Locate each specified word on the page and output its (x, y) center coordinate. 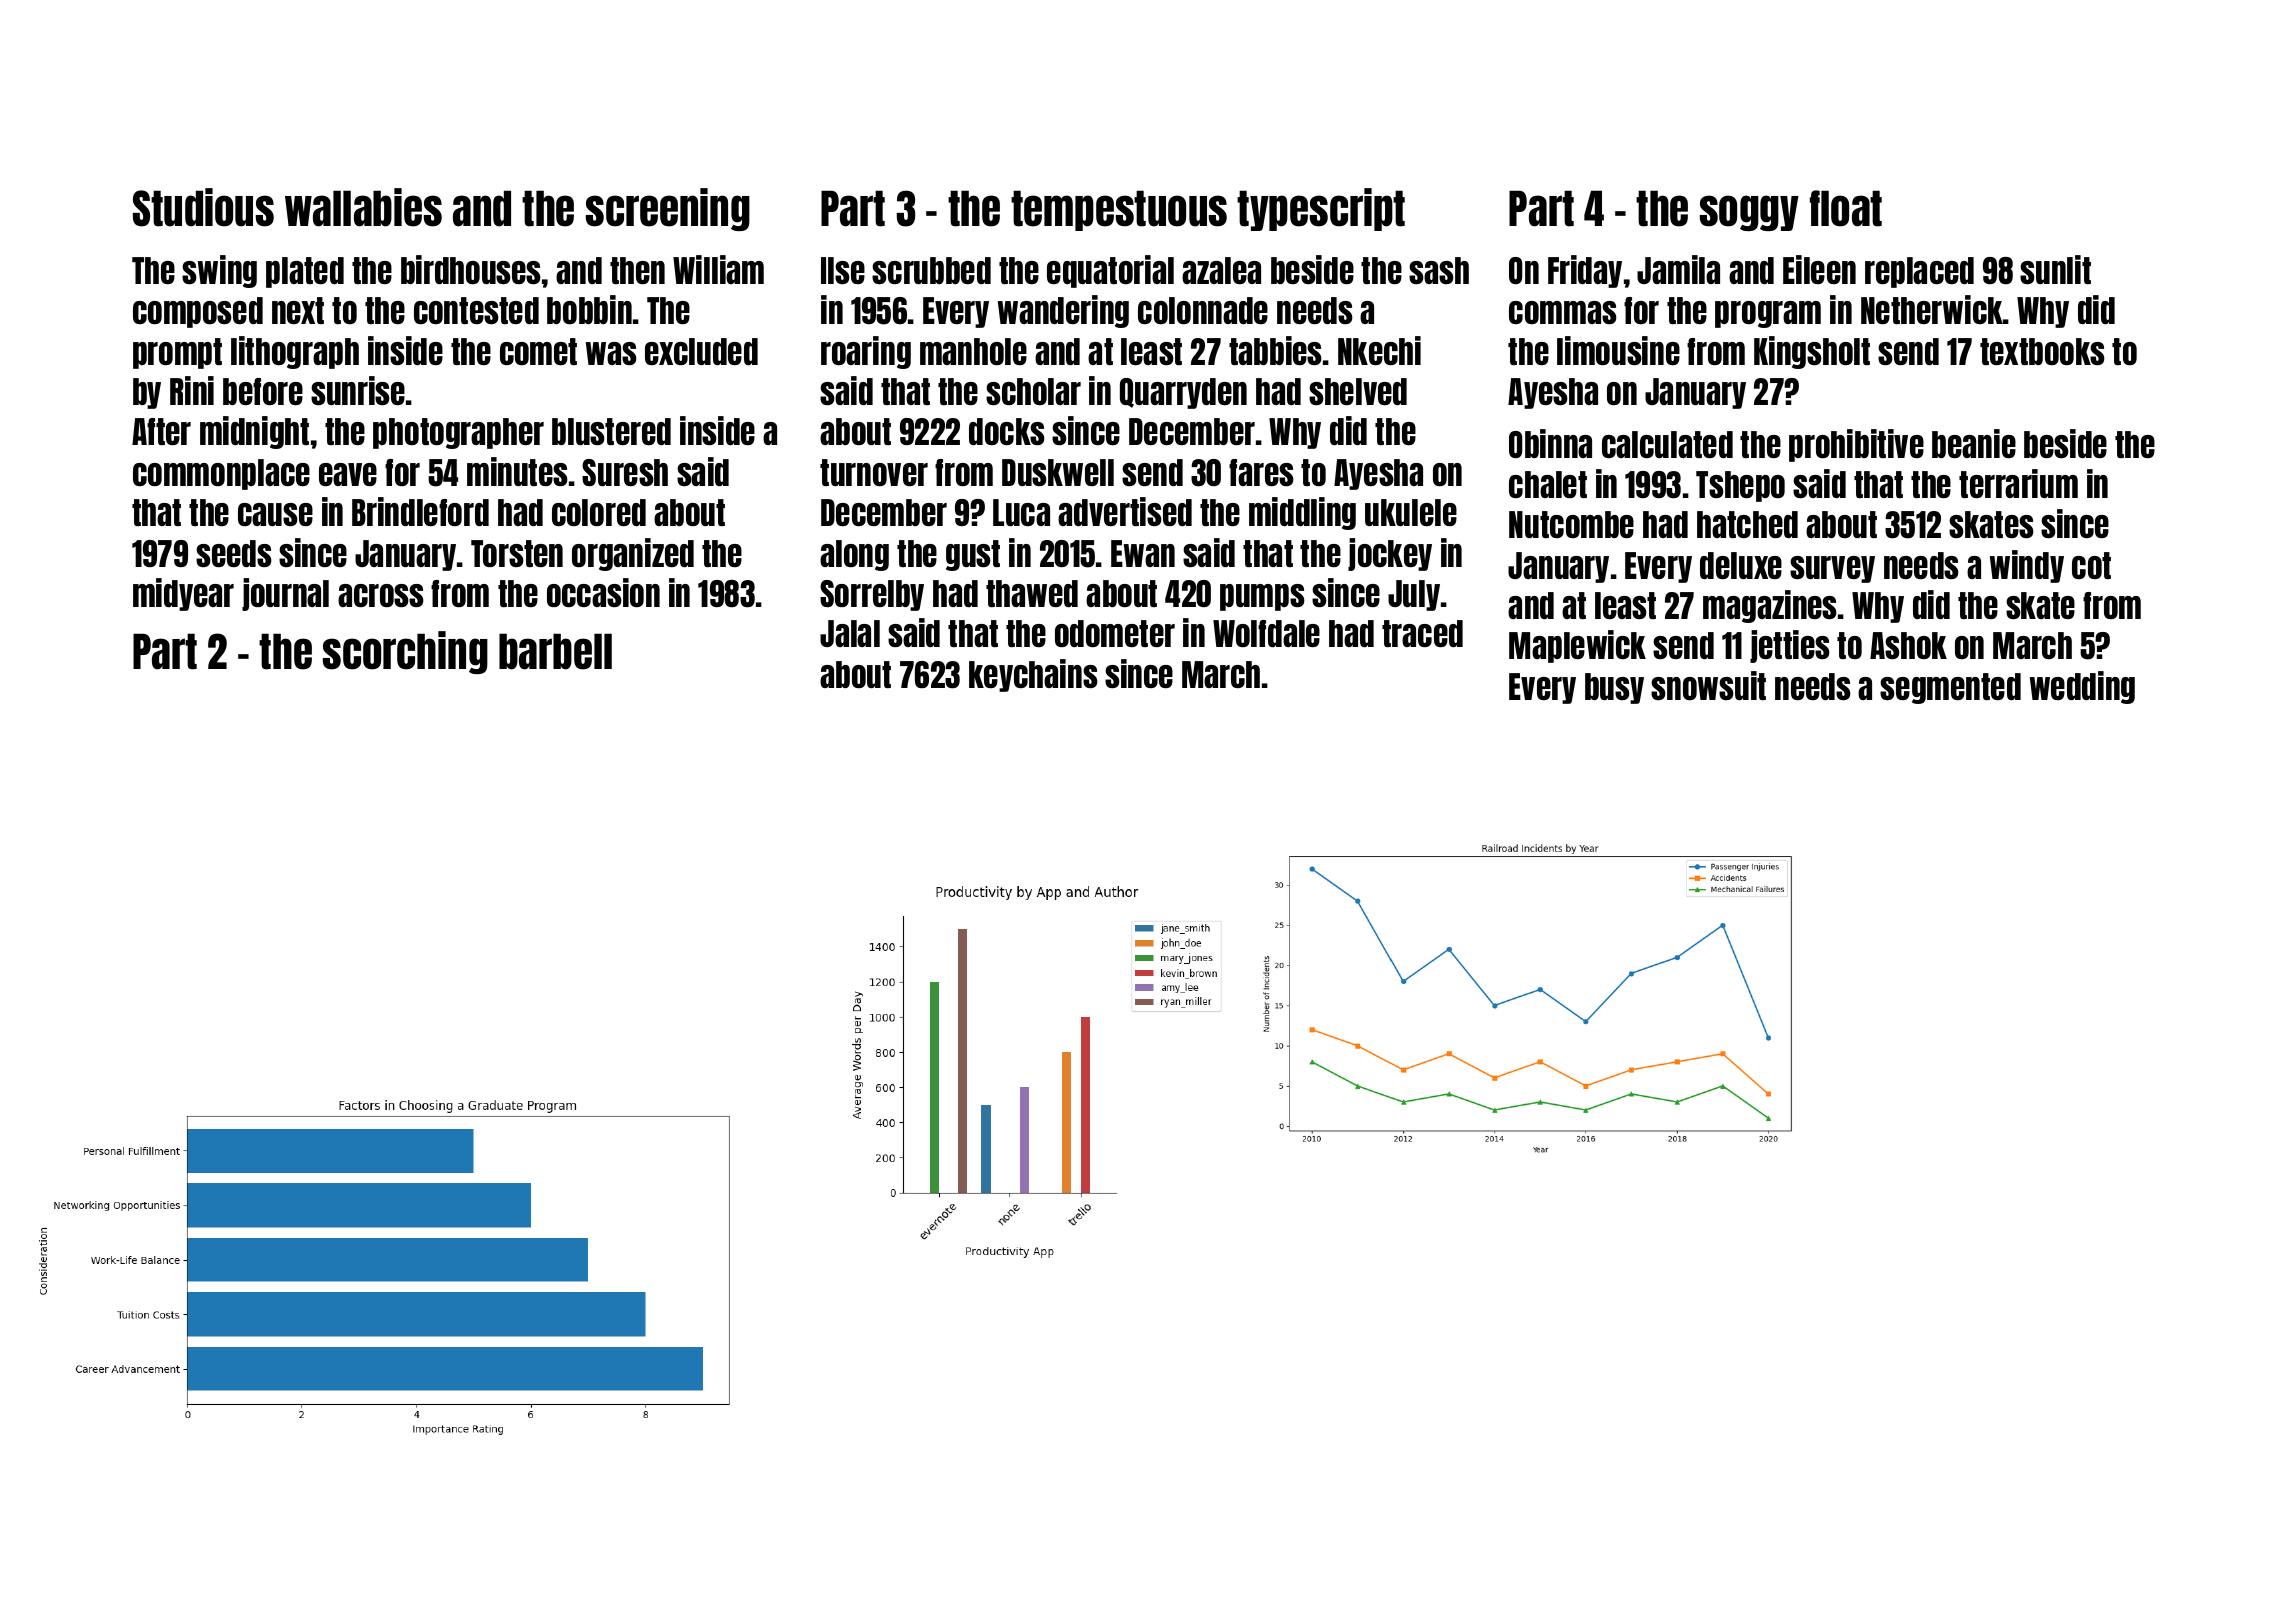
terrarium (2018, 483)
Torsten (517, 553)
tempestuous (1119, 210)
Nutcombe (1571, 524)
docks (1007, 431)
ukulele (1411, 512)
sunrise (358, 390)
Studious (203, 207)
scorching (405, 652)
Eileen (1819, 269)
